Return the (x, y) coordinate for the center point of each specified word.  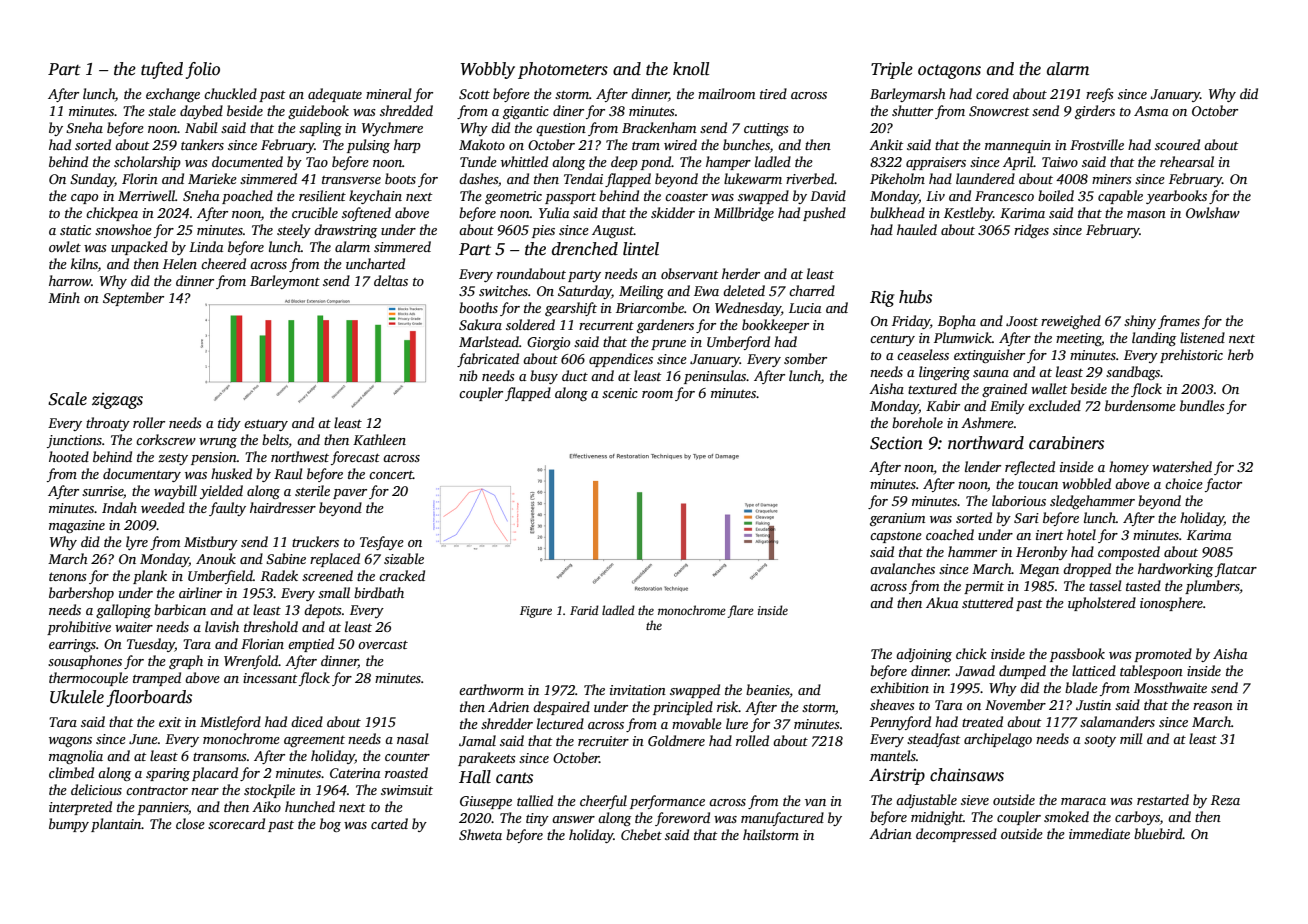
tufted (162, 70)
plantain (116, 825)
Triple (892, 70)
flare (740, 611)
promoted (1163, 655)
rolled (752, 740)
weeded (163, 507)
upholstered (1102, 604)
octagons (949, 72)
